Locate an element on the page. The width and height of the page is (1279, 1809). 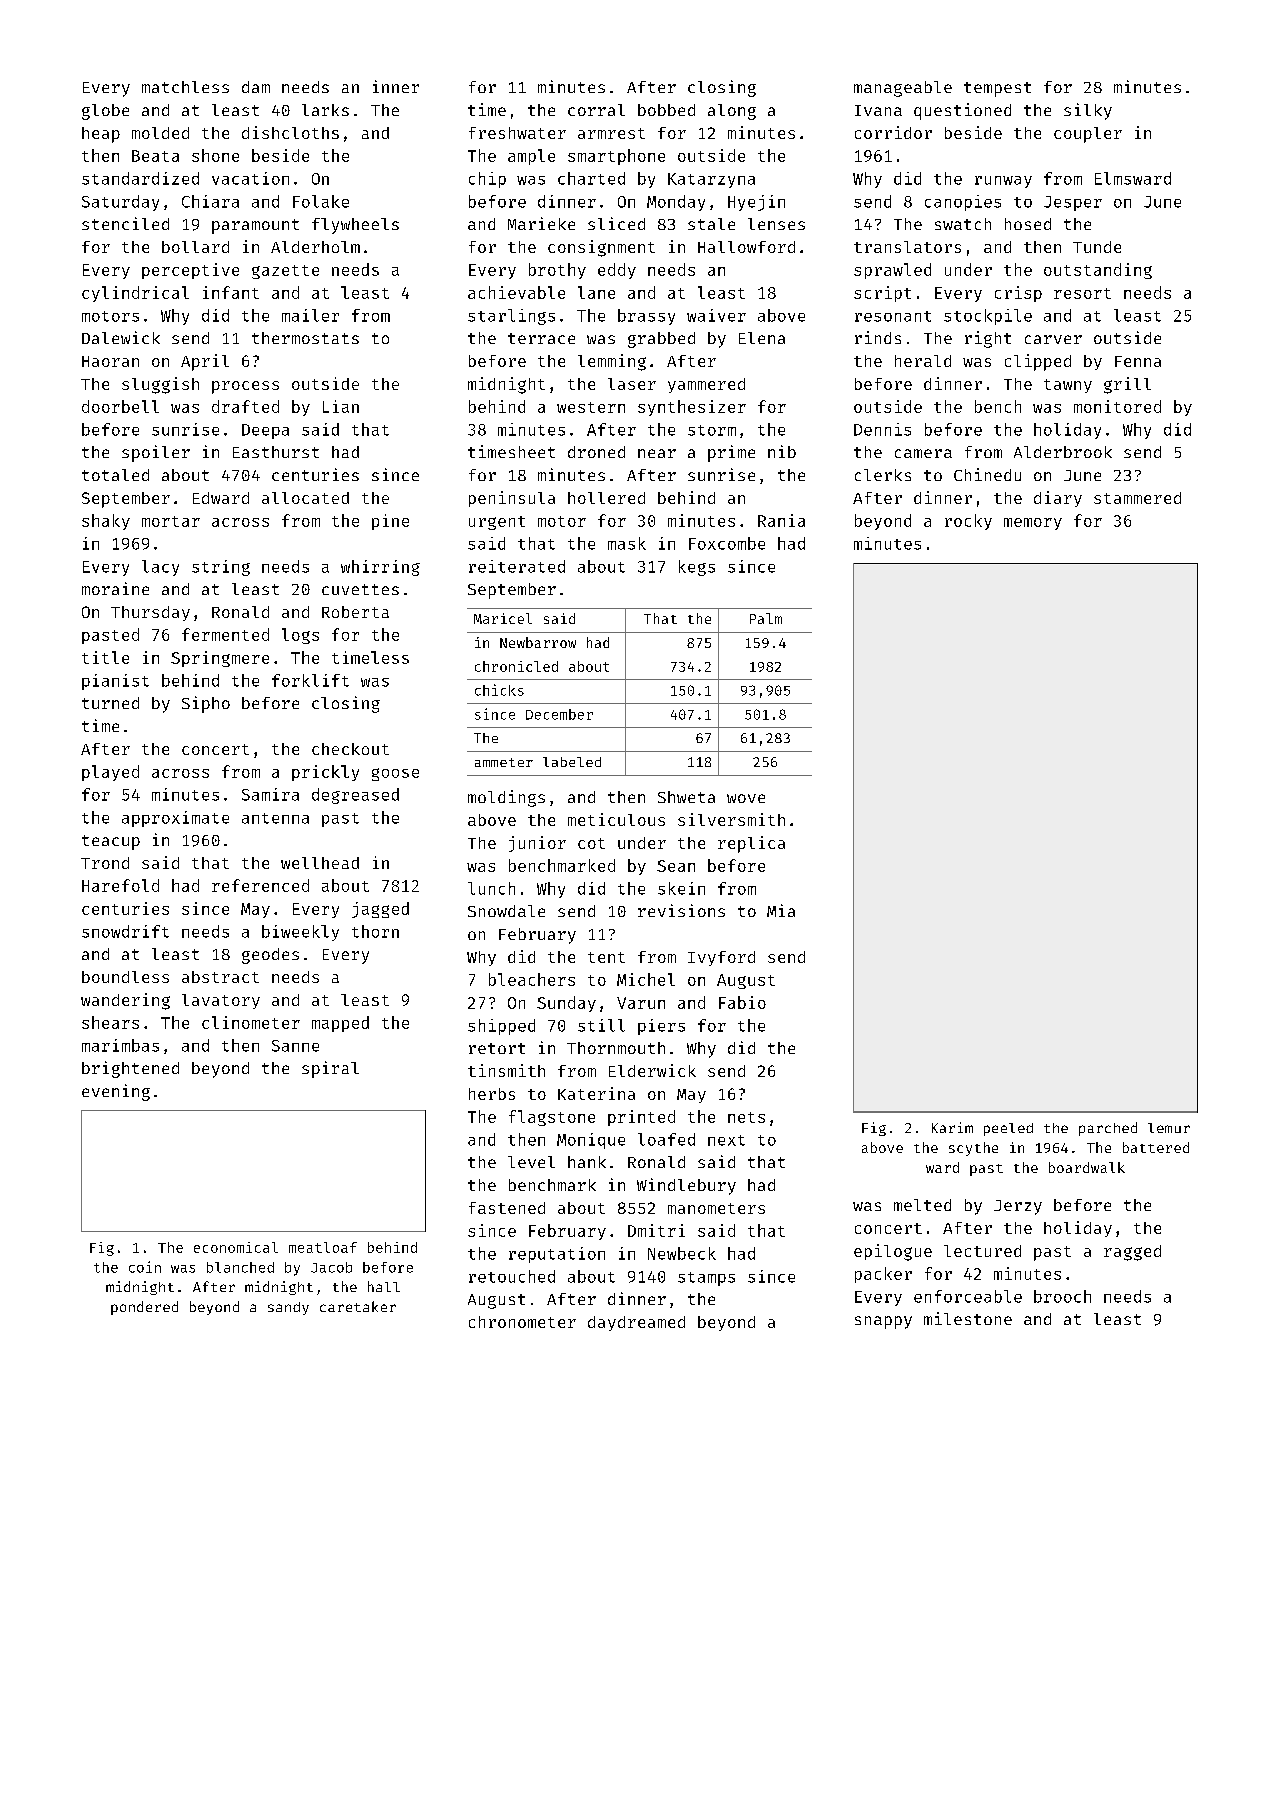
played is located at coordinates (110, 773).
